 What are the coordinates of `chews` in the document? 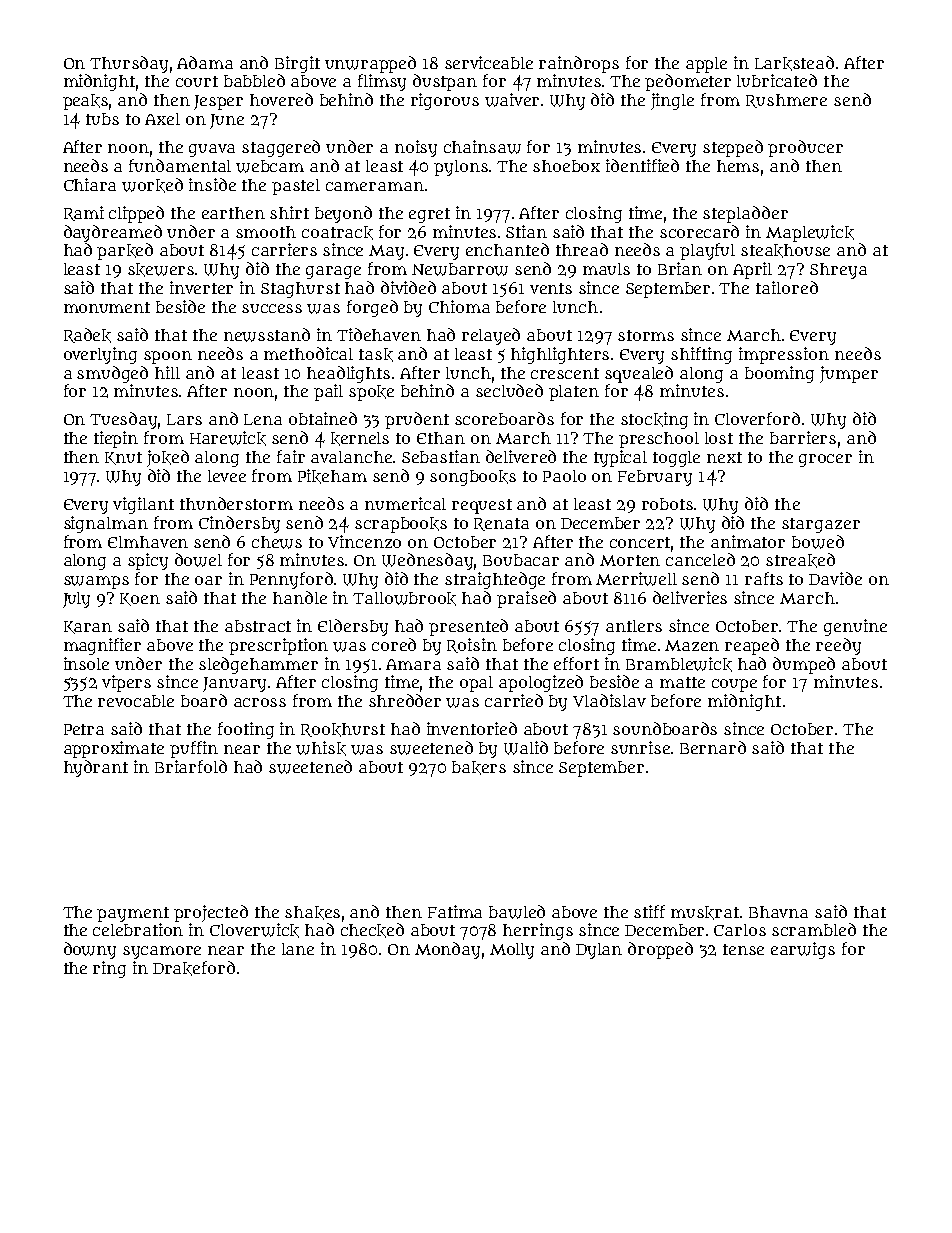 It's located at (277, 542).
